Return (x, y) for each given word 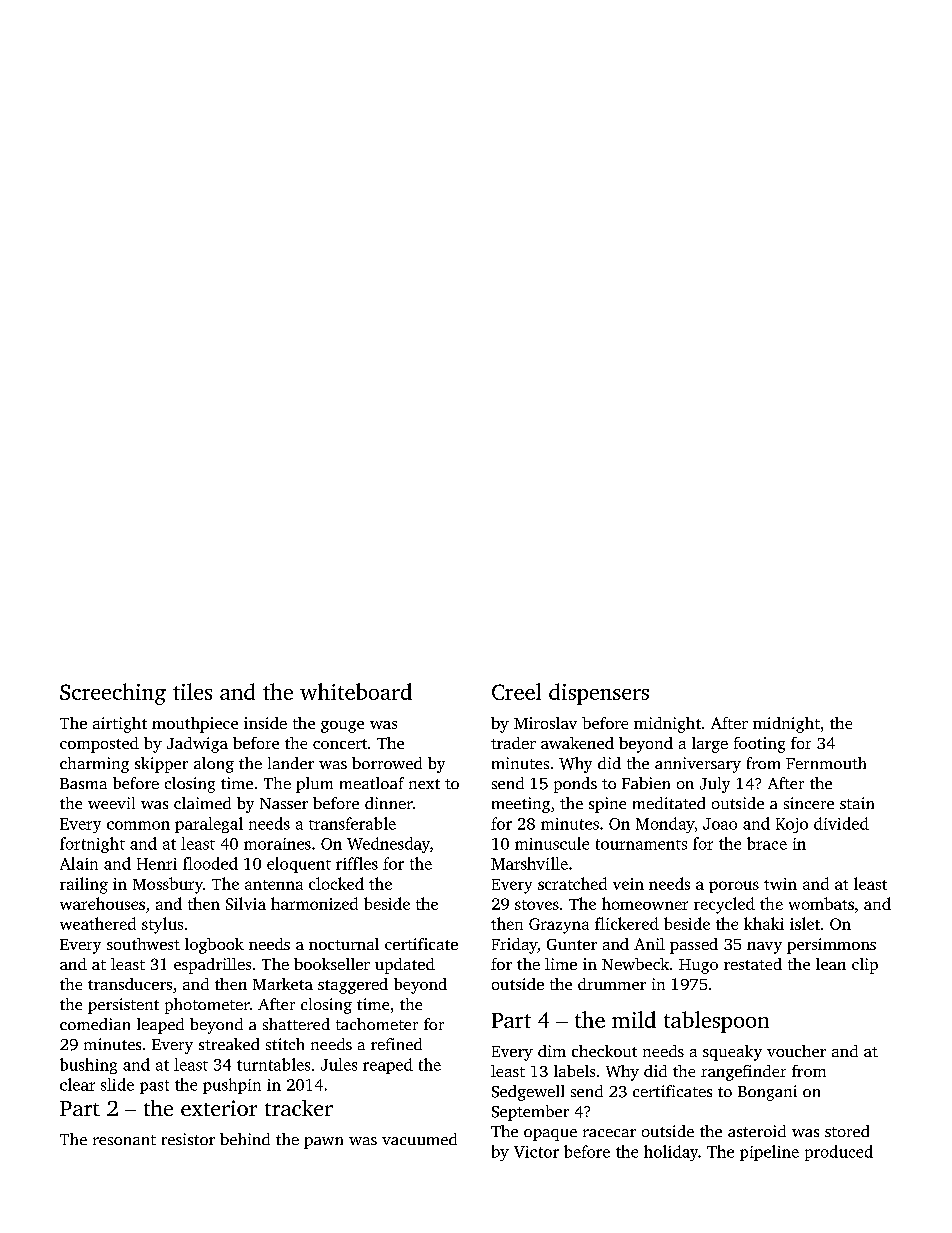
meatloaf (372, 783)
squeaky (732, 1053)
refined (396, 1044)
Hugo (698, 966)
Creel (516, 691)
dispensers (599, 694)
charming (94, 765)
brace (767, 843)
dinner (389, 803)
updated (405, 966)
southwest (143, 944)
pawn (323, 1143)
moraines (277, 844)
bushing (88, 1066)
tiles (192, 691)
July (715, 785)
